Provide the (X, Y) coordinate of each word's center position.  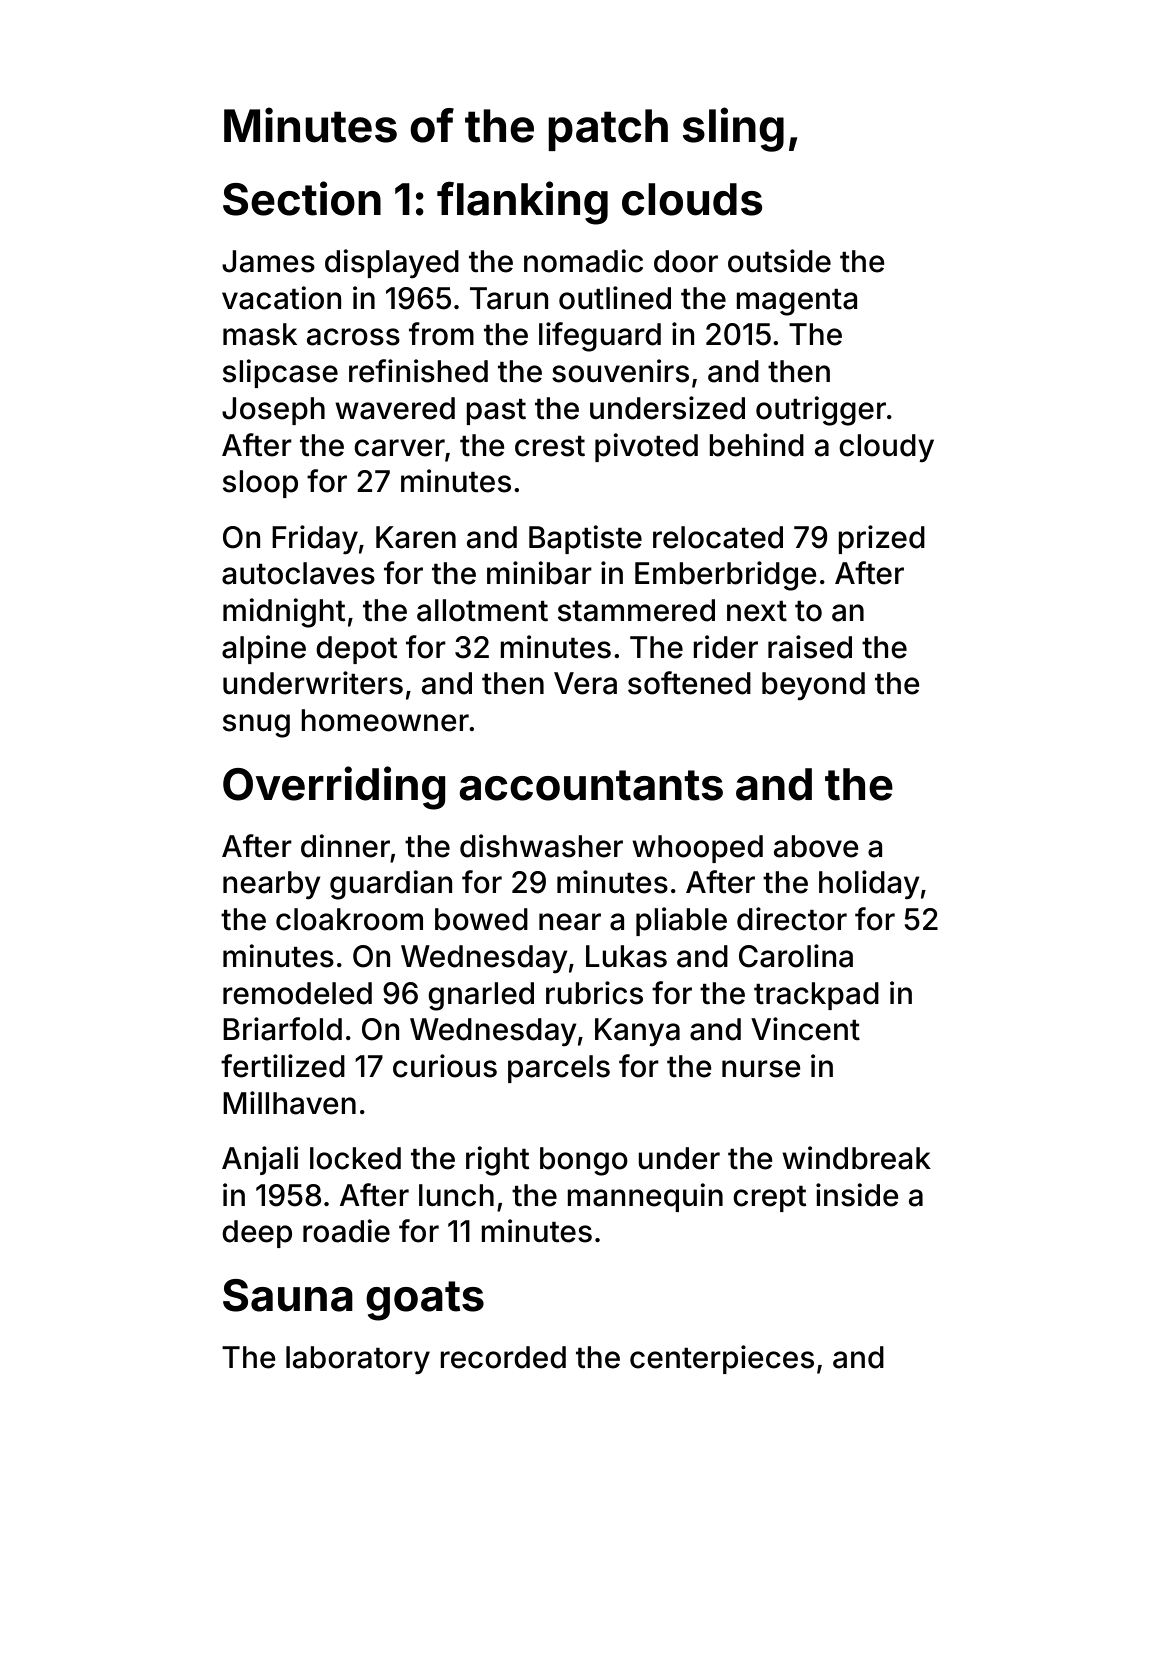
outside (779, 261)
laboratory (358, 1360)
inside (857, 1195)
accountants (591, 785)
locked (355, 1158)
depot (356, 650)
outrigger (821, 411)
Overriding (334, 788)
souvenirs (620, 371)
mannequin (645, 1197)
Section (302, 198)
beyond (813, 686)
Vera (585, 683)
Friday (315, 539)
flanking (522, 203)
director (792, 919)
